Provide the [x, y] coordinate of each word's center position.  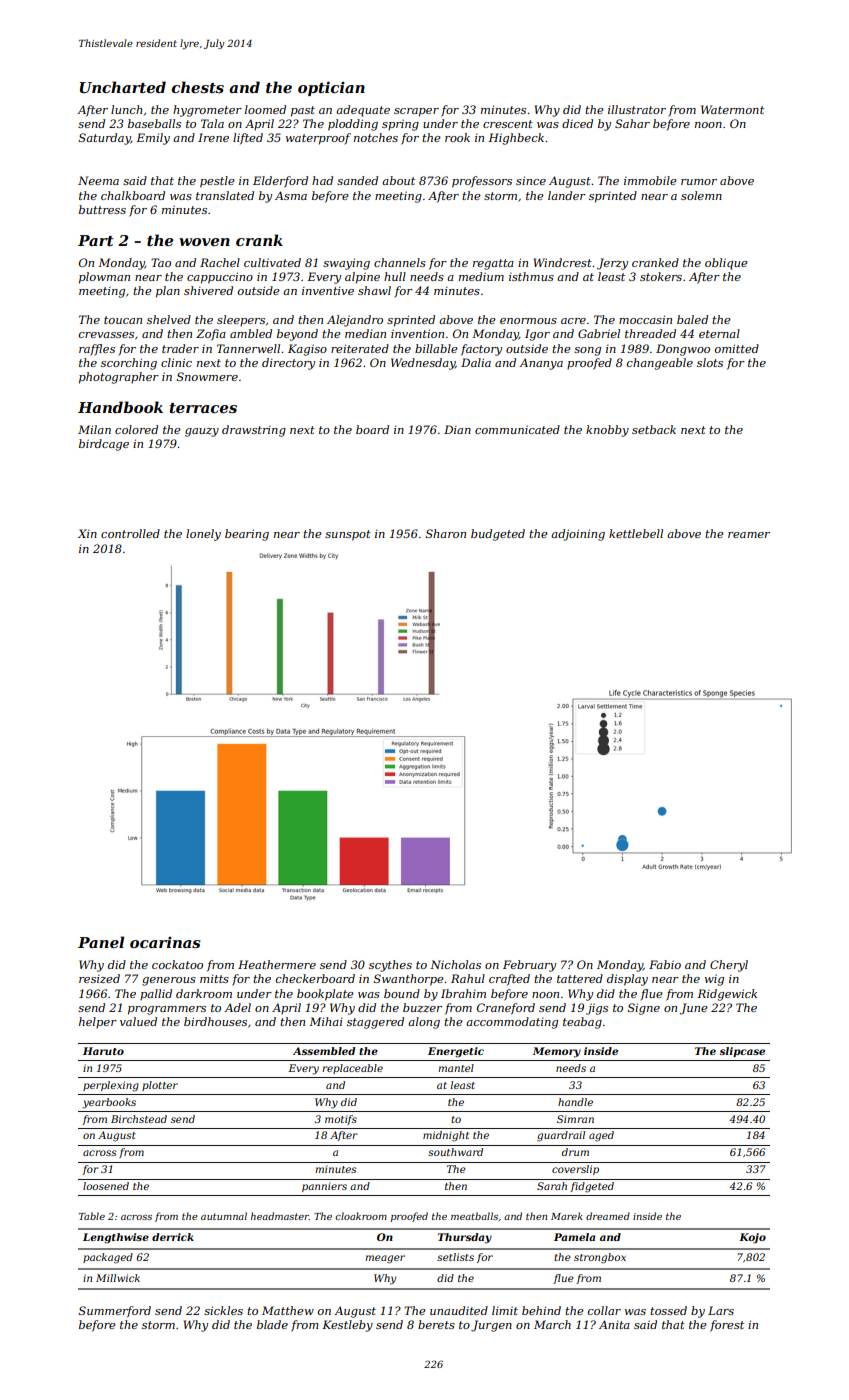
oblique [726, 264]
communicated [517, 429]
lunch [126, 109]
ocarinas [165, 942]
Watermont [732, 109]
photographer [119, 378]
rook [457, 137]
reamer [749, 535]
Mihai [326, 1021]
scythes [390, 966]
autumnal [224, 1216]
